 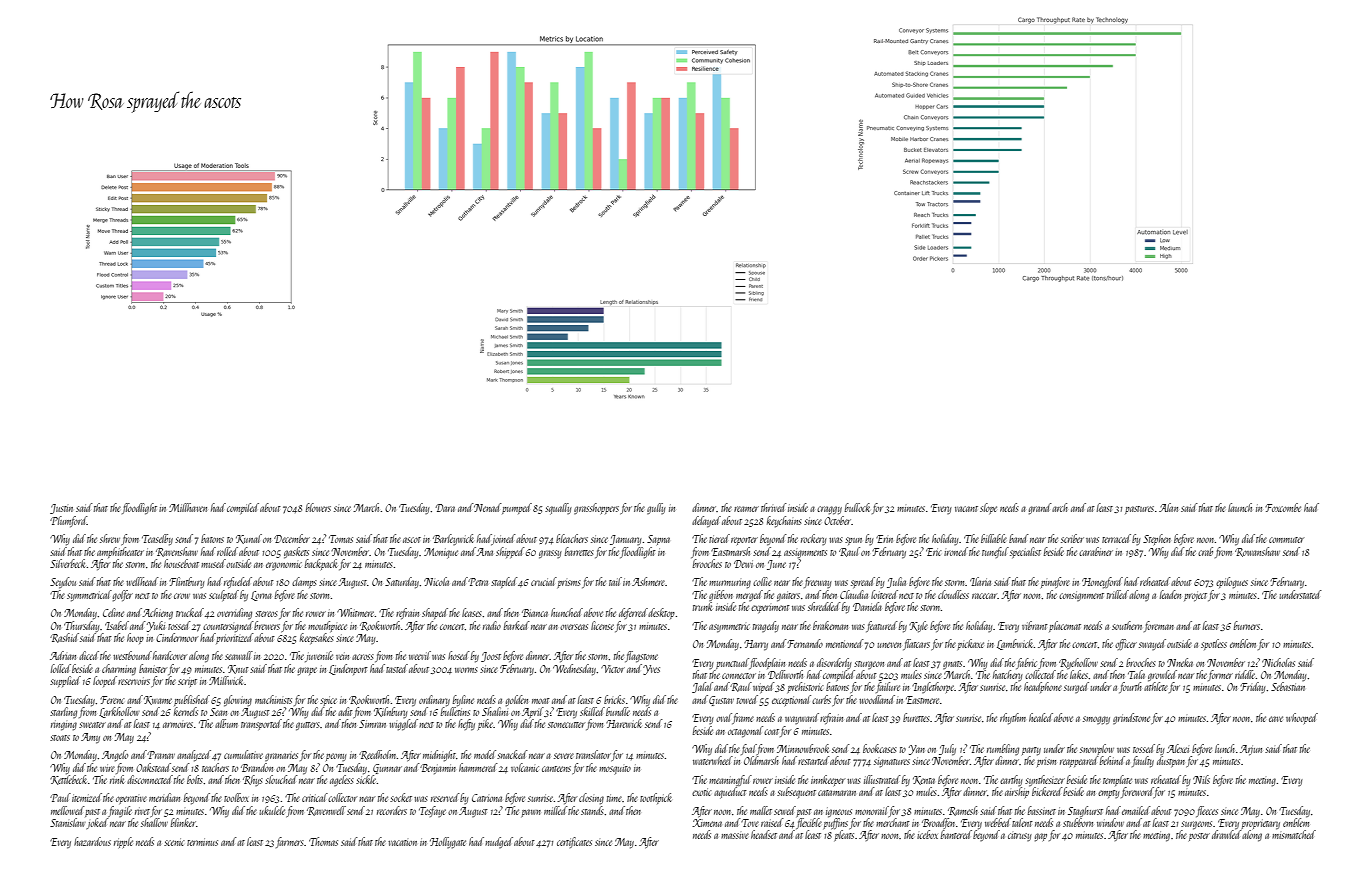 I want to click on leaden, so click(x=1170, y=594).
